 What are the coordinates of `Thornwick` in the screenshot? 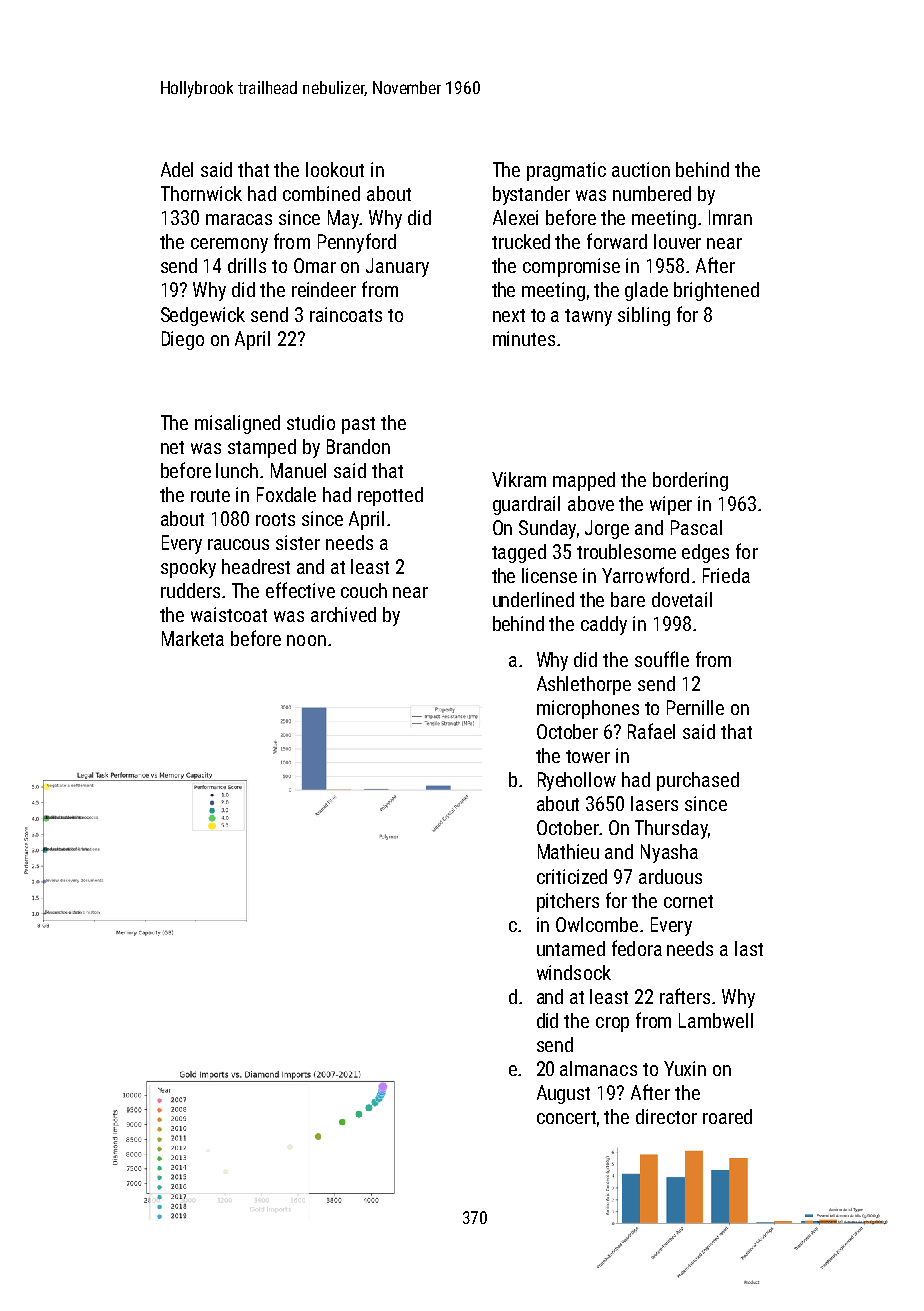 It's located at (201, 193).
